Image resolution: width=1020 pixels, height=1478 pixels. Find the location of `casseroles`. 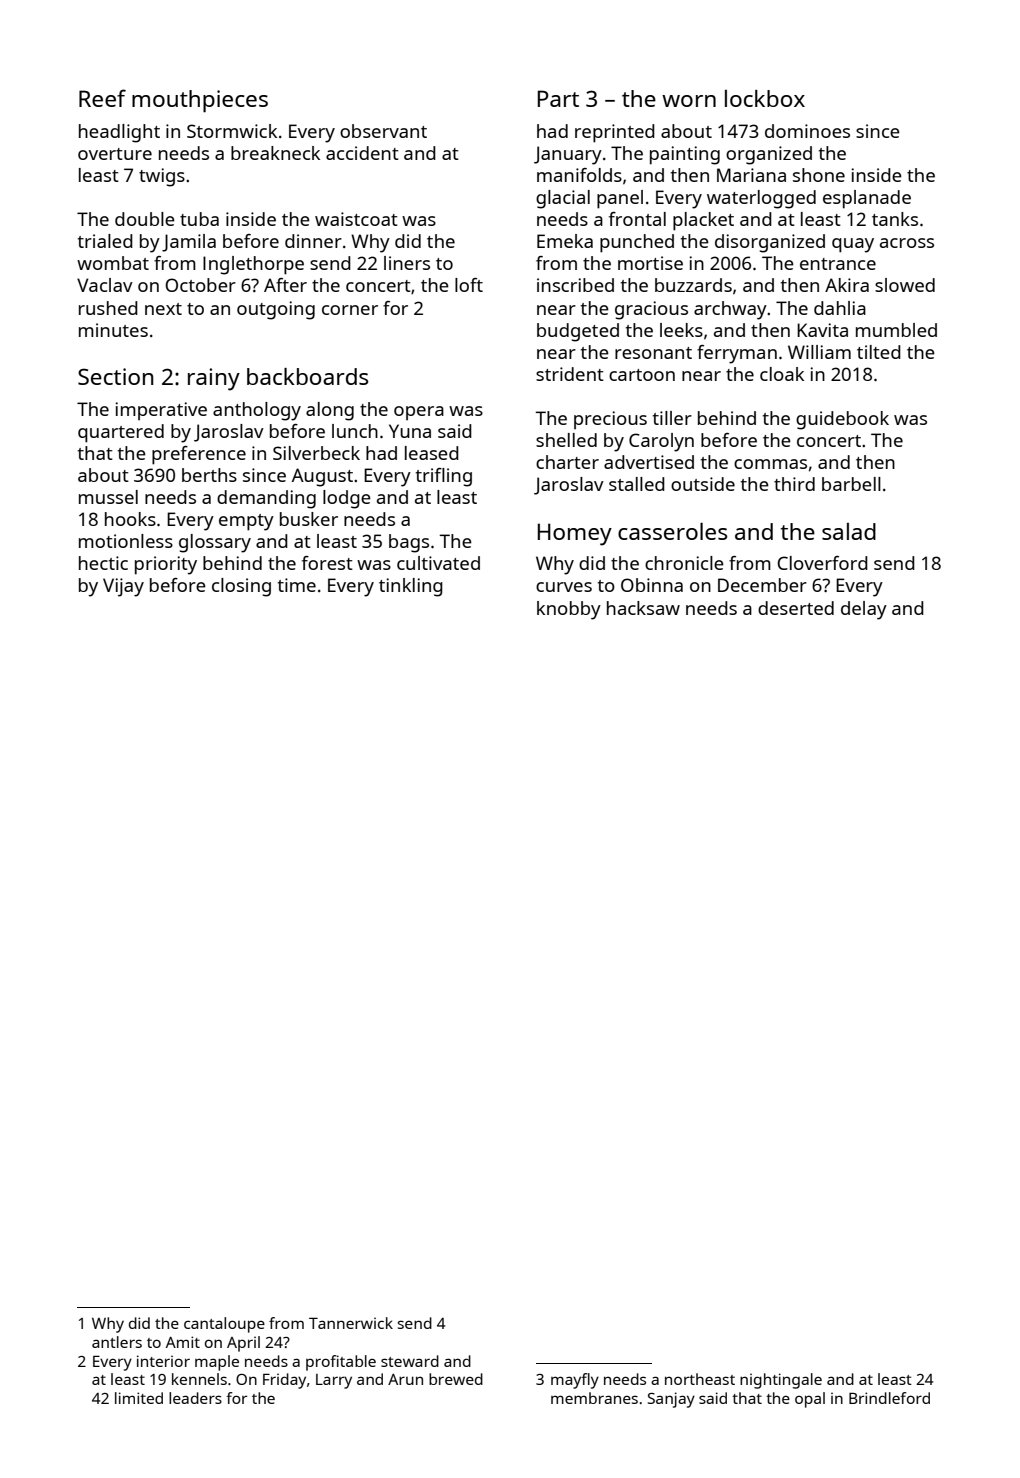

casseroles is located at coordinates (672, 531).
